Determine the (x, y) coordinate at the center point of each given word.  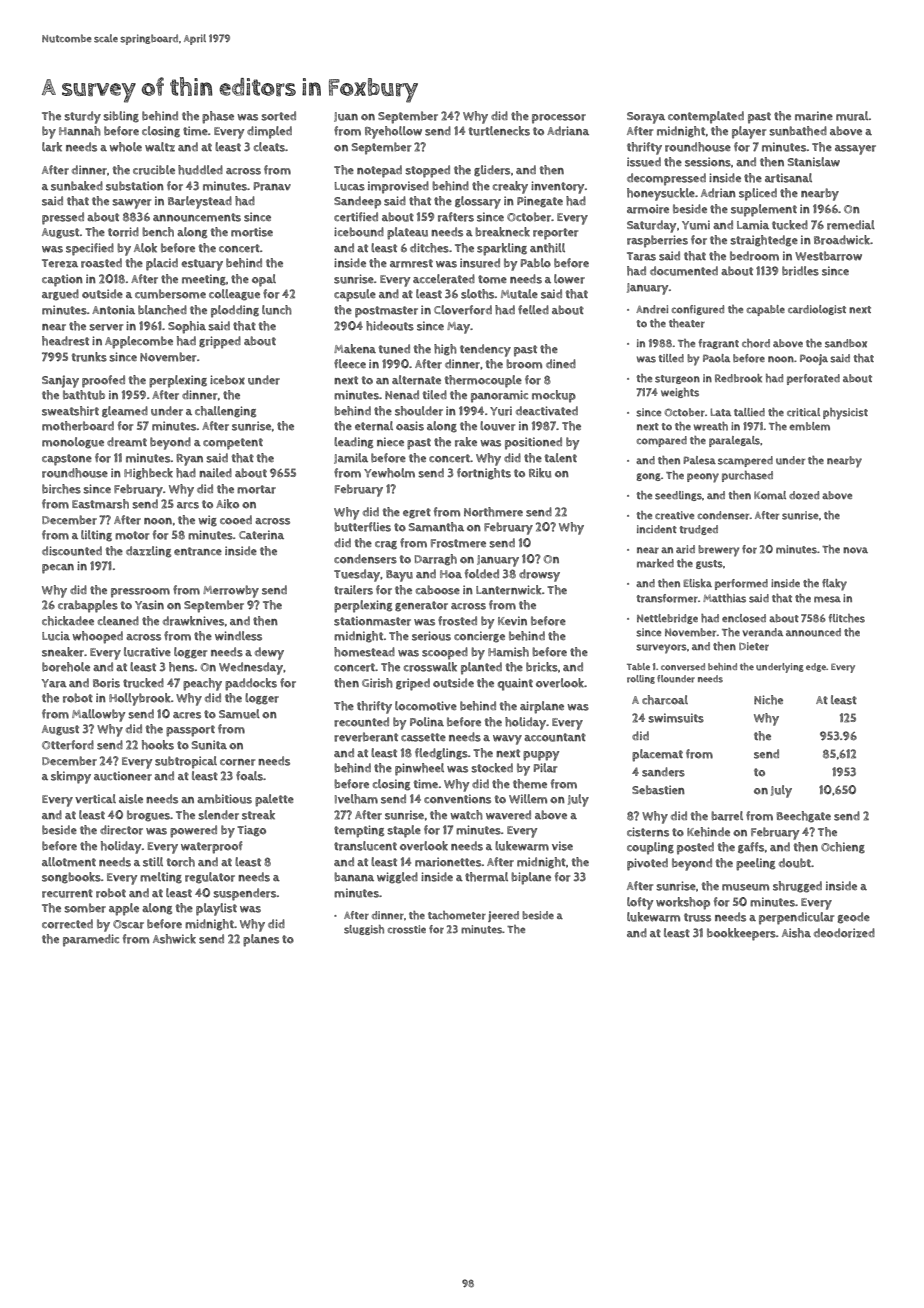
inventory (557, 187)
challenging (225, 412)
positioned (533, 443)
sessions (708, 162)
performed (741, 584)
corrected (67, 924)
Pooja (814, 359)
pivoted (647, 864)
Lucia (56, 636)
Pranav (272, 186)
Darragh (436, 560)
